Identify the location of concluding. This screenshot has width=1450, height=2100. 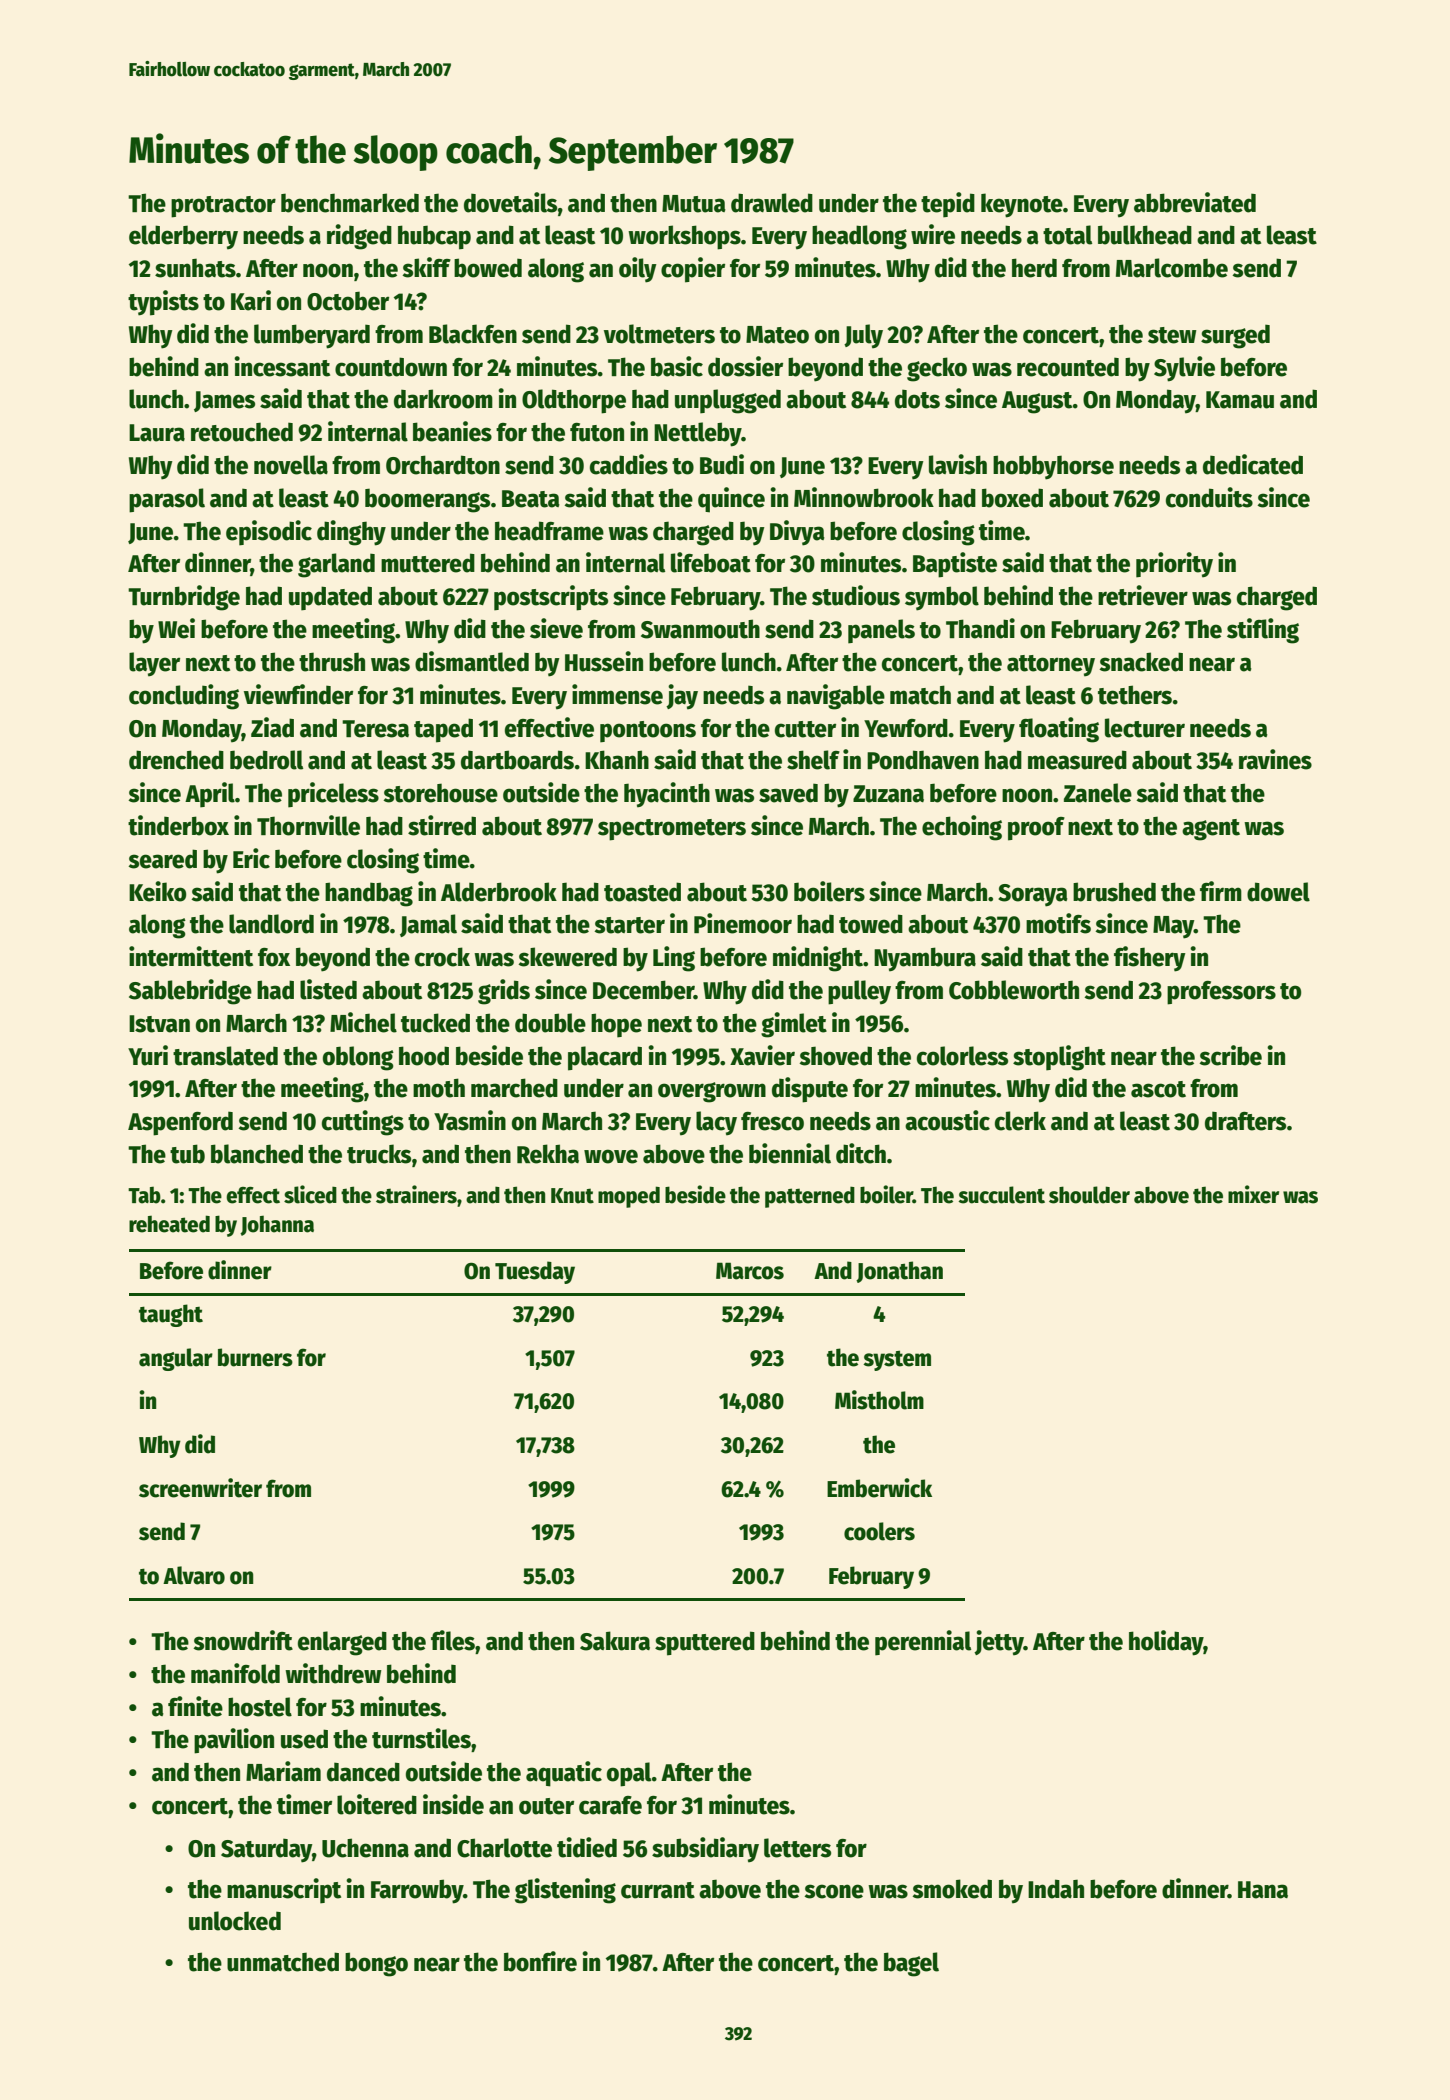
(184, 697).
